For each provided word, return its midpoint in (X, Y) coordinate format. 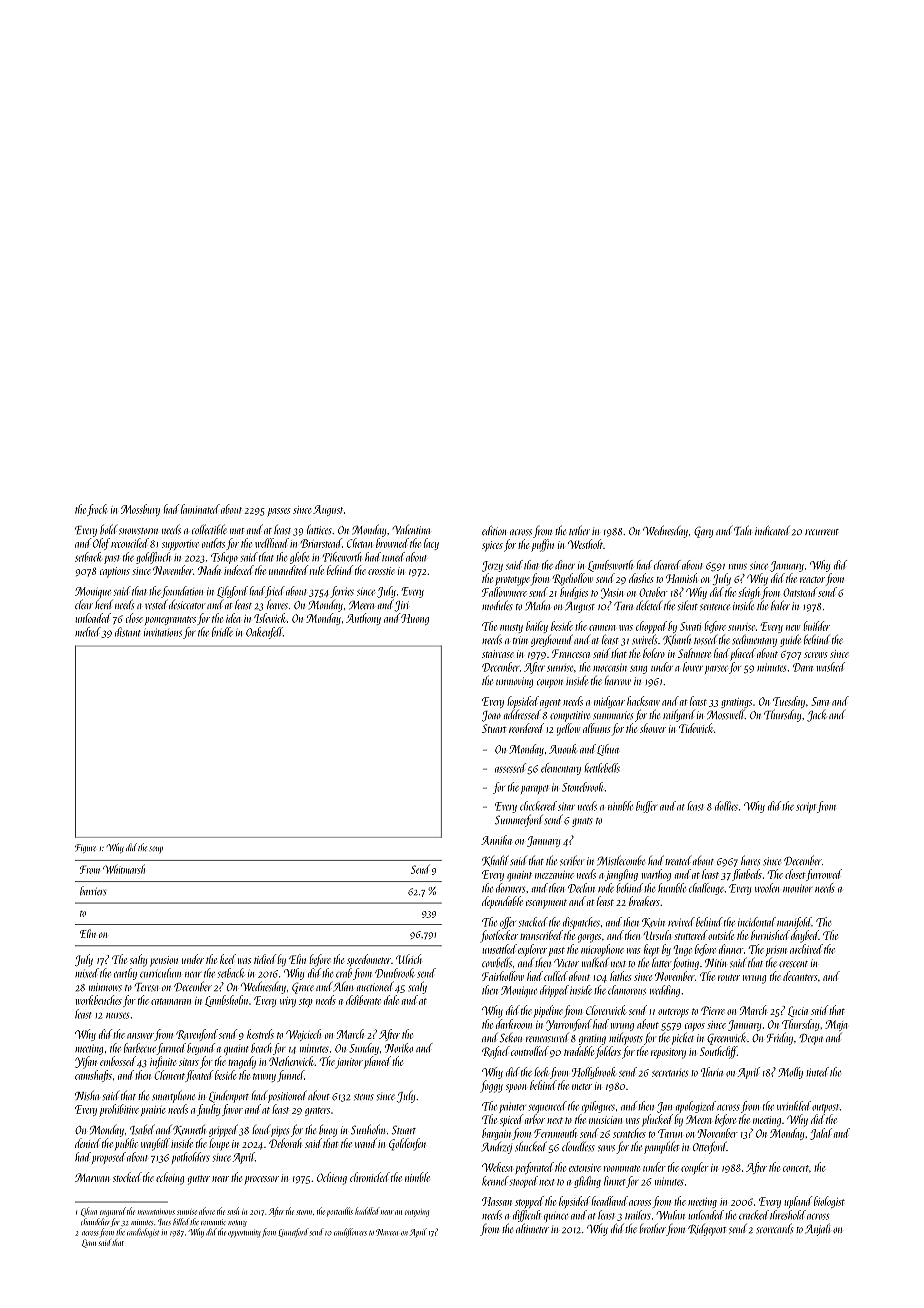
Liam (89, 1243)
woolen (767, 888)
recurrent (822, 532)
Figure (85, 848)
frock (97, 510)
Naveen (387, 1232)
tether (579, 530)
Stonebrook (583, 787)
